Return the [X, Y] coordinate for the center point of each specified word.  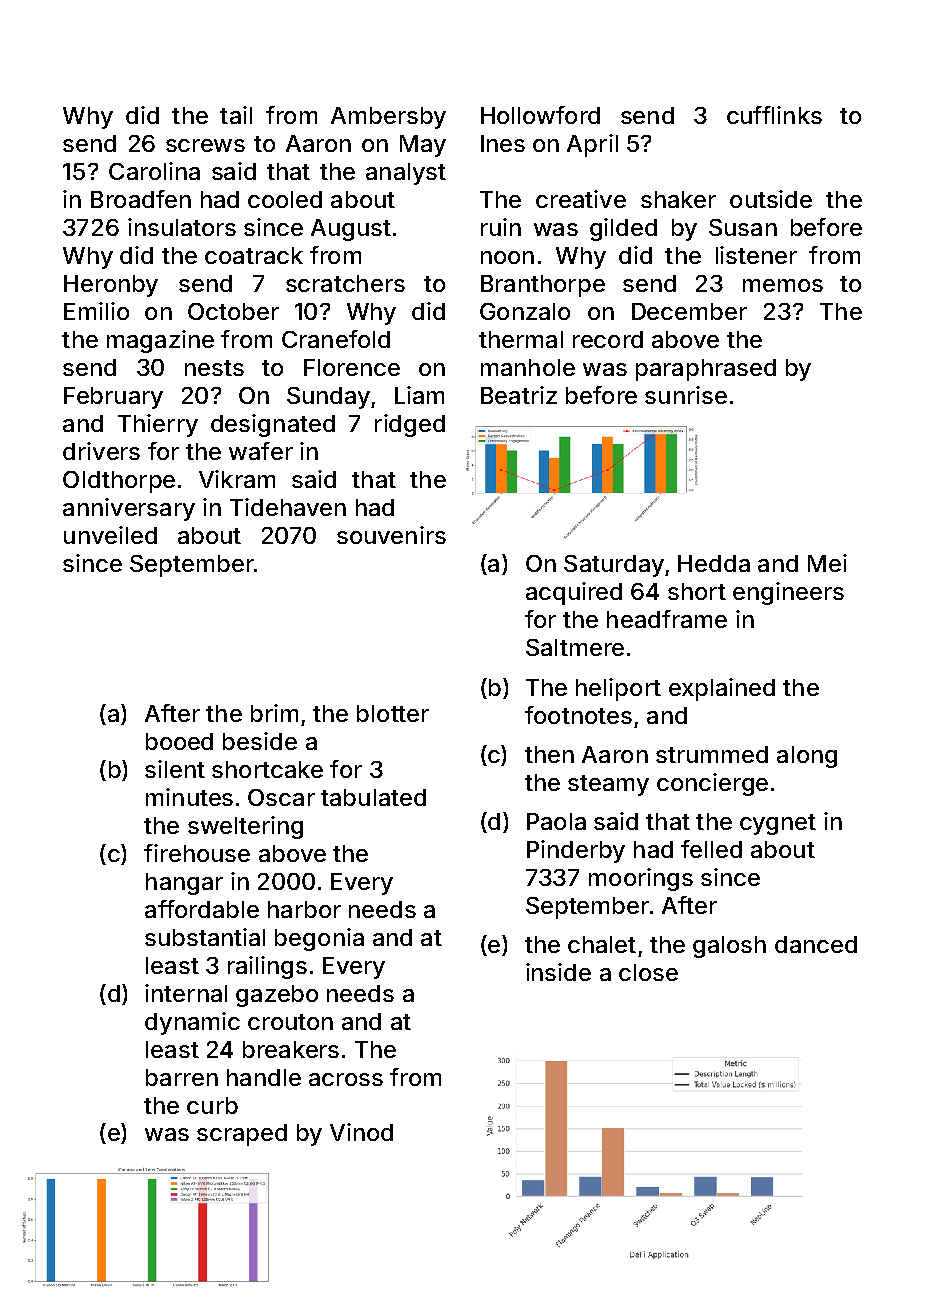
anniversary [129, 509]
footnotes [578, 715]
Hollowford [540, 115]
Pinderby [576, 851]
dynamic [192, 1023]
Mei [827, 563]
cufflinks [774, 115]
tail [236, 115]
